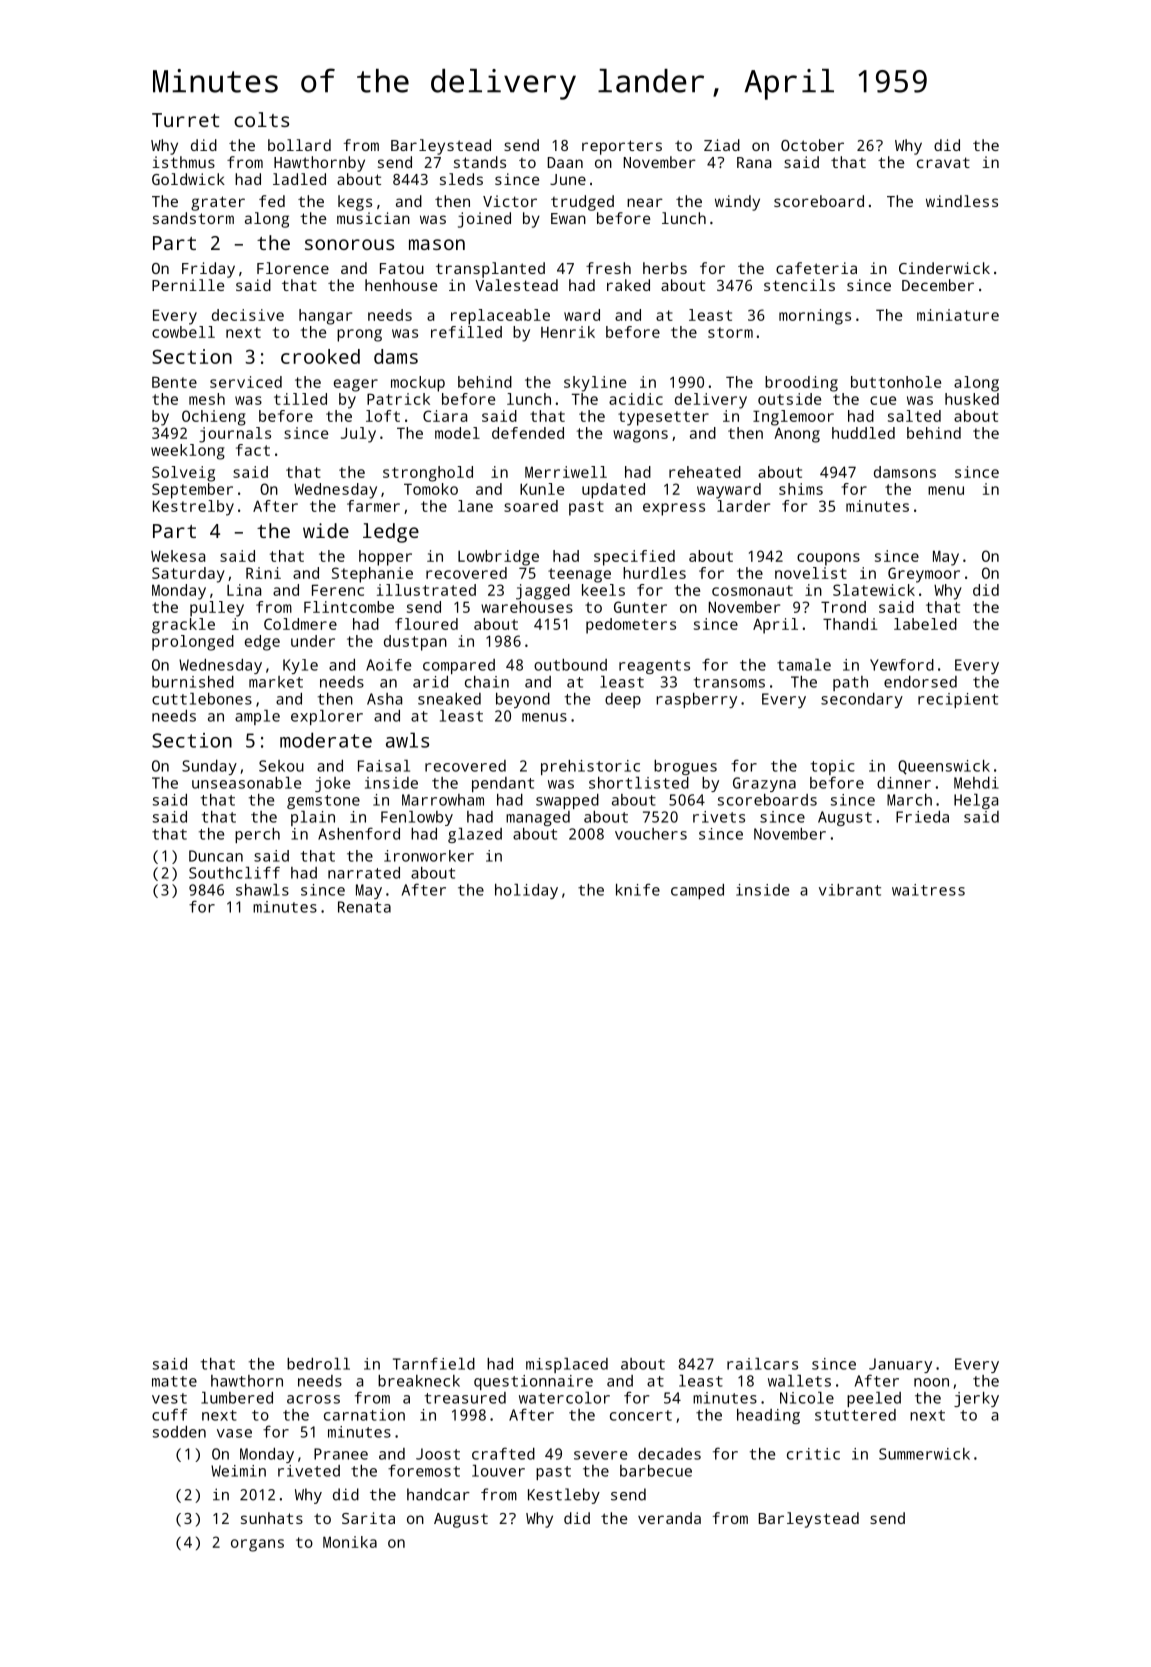 The image size is (1151, 1667). I want to click on riveted, so click(309, 1471).
